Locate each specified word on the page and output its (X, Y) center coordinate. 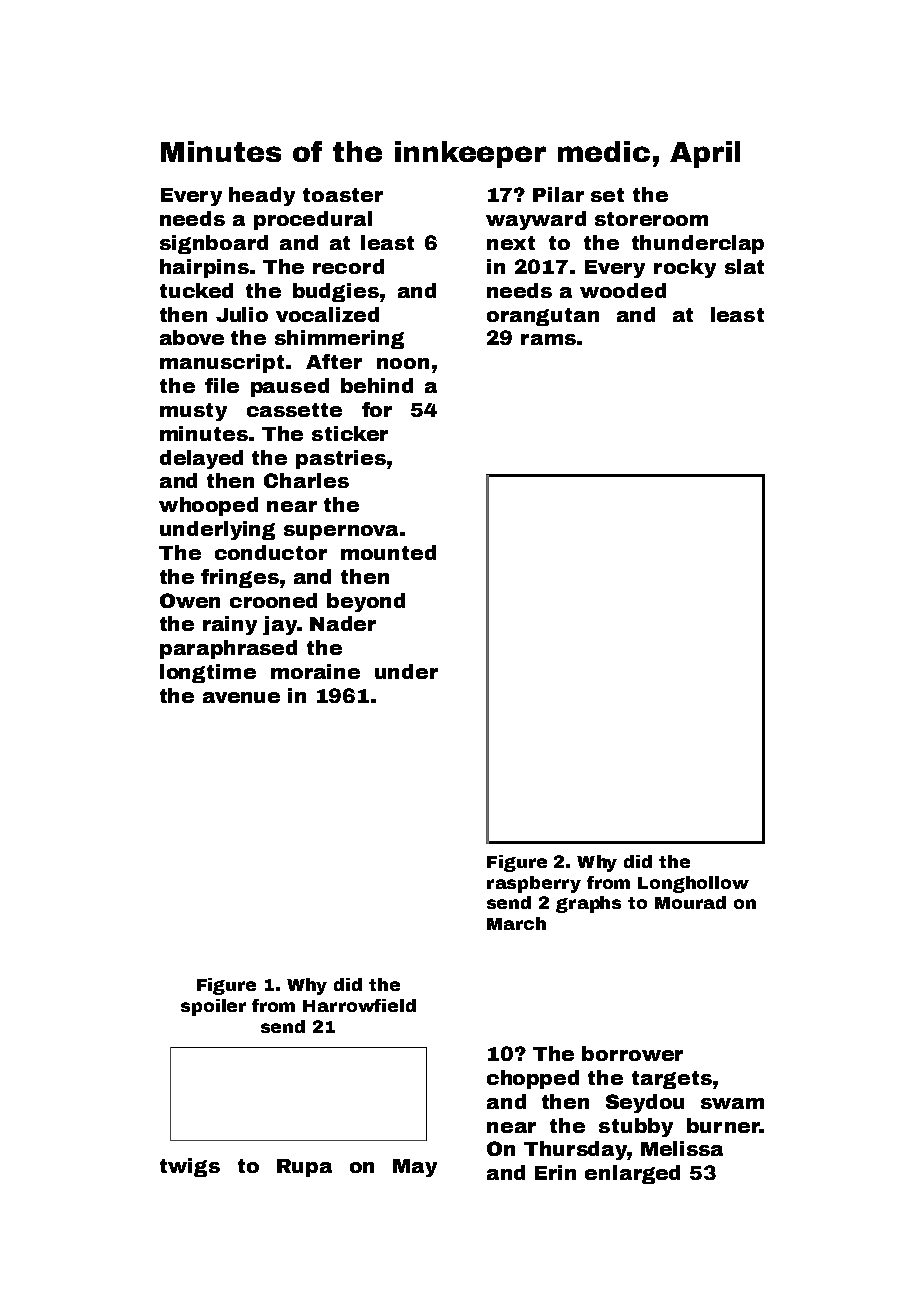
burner (723, 1125)
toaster (343, 195)
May (415, 1168)
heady (262, 196)
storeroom (651, 219)
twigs (190, 1167)
